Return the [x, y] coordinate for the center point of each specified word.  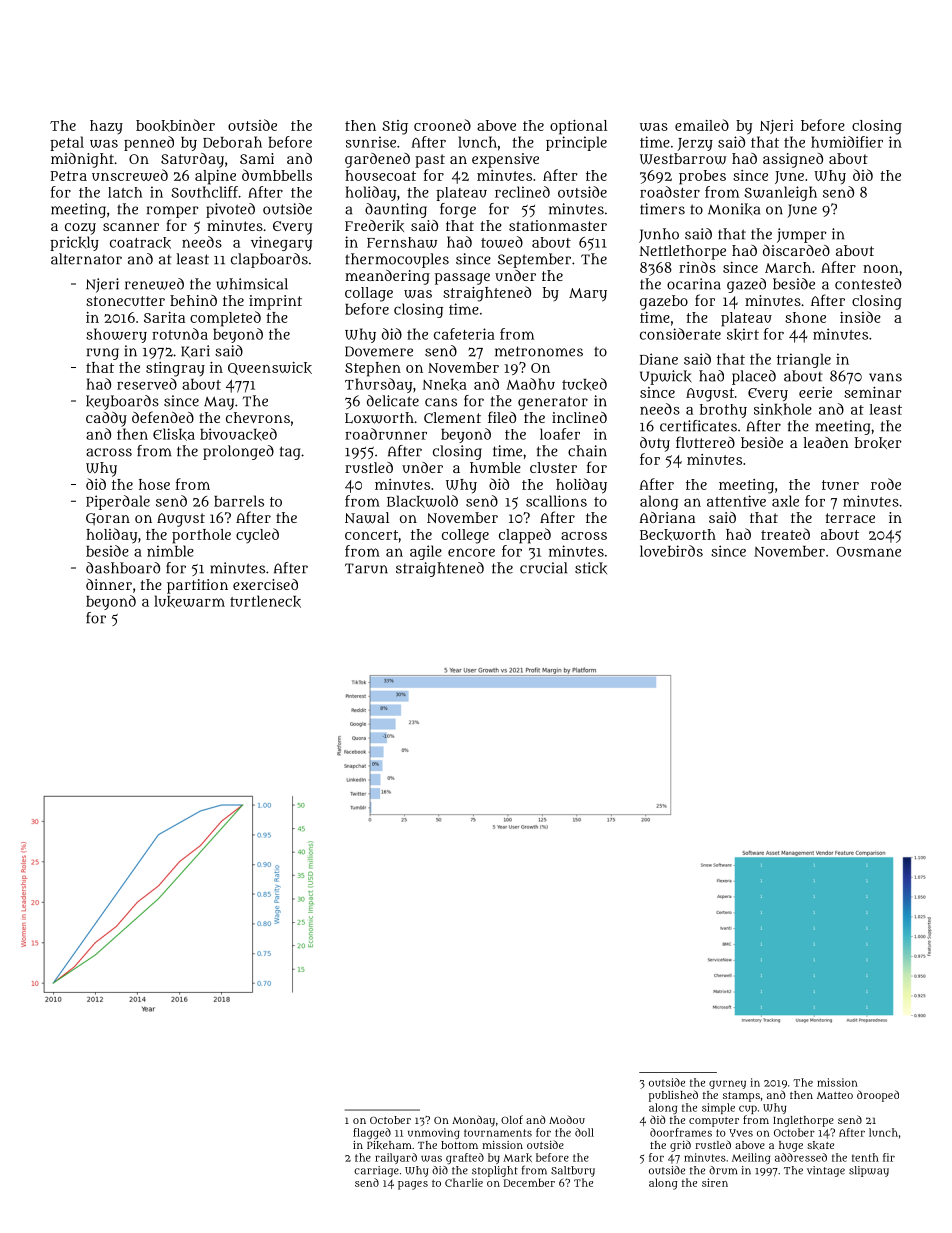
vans [885, 377]
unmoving [434, 1133]
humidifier [847, 142]
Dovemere [379, 351]
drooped [878, 1096]
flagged [372, 1133]
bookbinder [175, 125]
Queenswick [270, 368]
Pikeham [389, 1145]
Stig [395, 127]
